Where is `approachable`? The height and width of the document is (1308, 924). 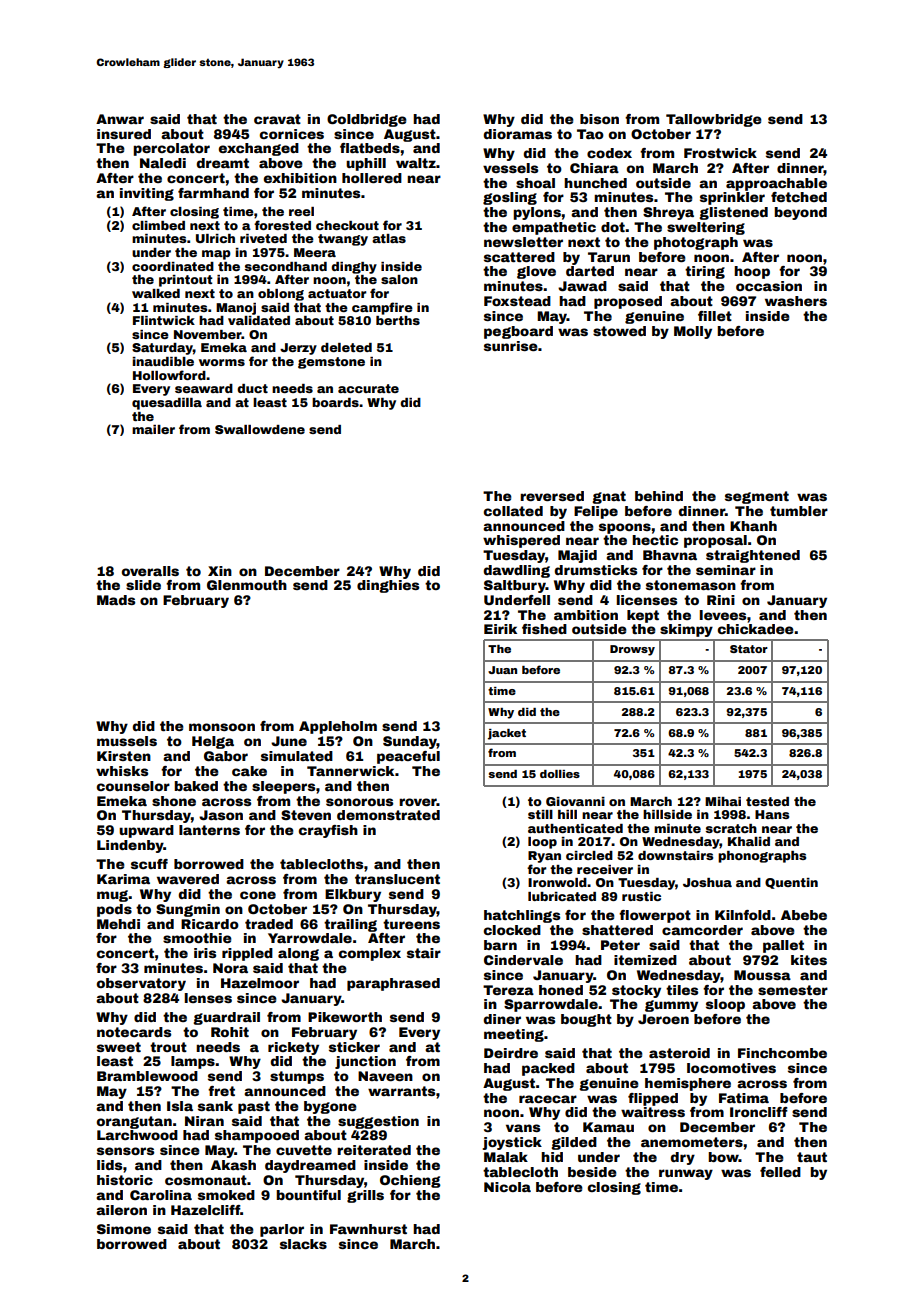 approachable is located at coordinates (776, 184).
